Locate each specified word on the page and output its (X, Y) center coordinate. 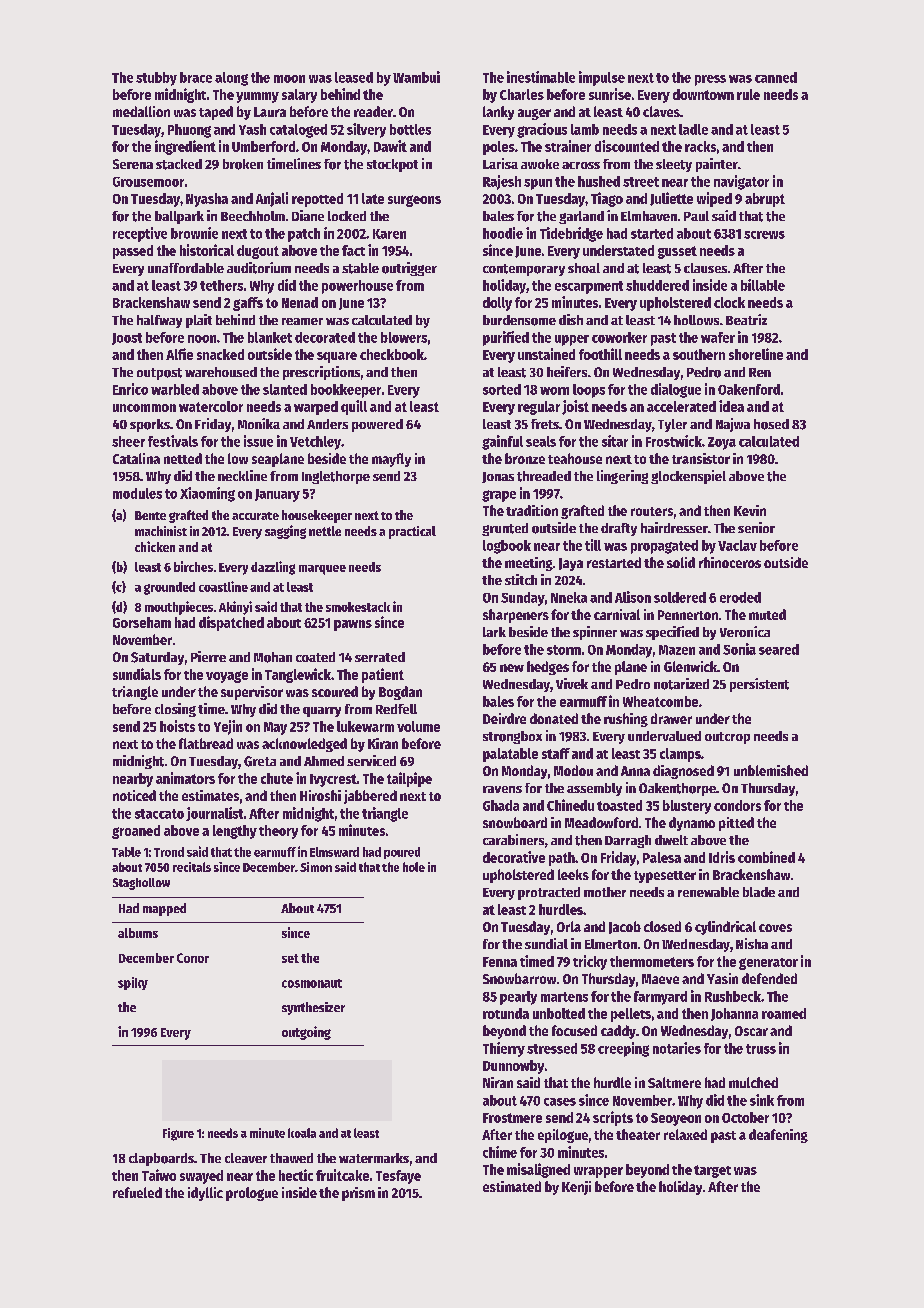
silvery (366, 130)
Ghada (501, 805)
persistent (759, 685)
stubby (156, 79)
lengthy (235, 832)
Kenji (576, 1188)
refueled (137, 1192)
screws (764, 235)
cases (560, 1102)
